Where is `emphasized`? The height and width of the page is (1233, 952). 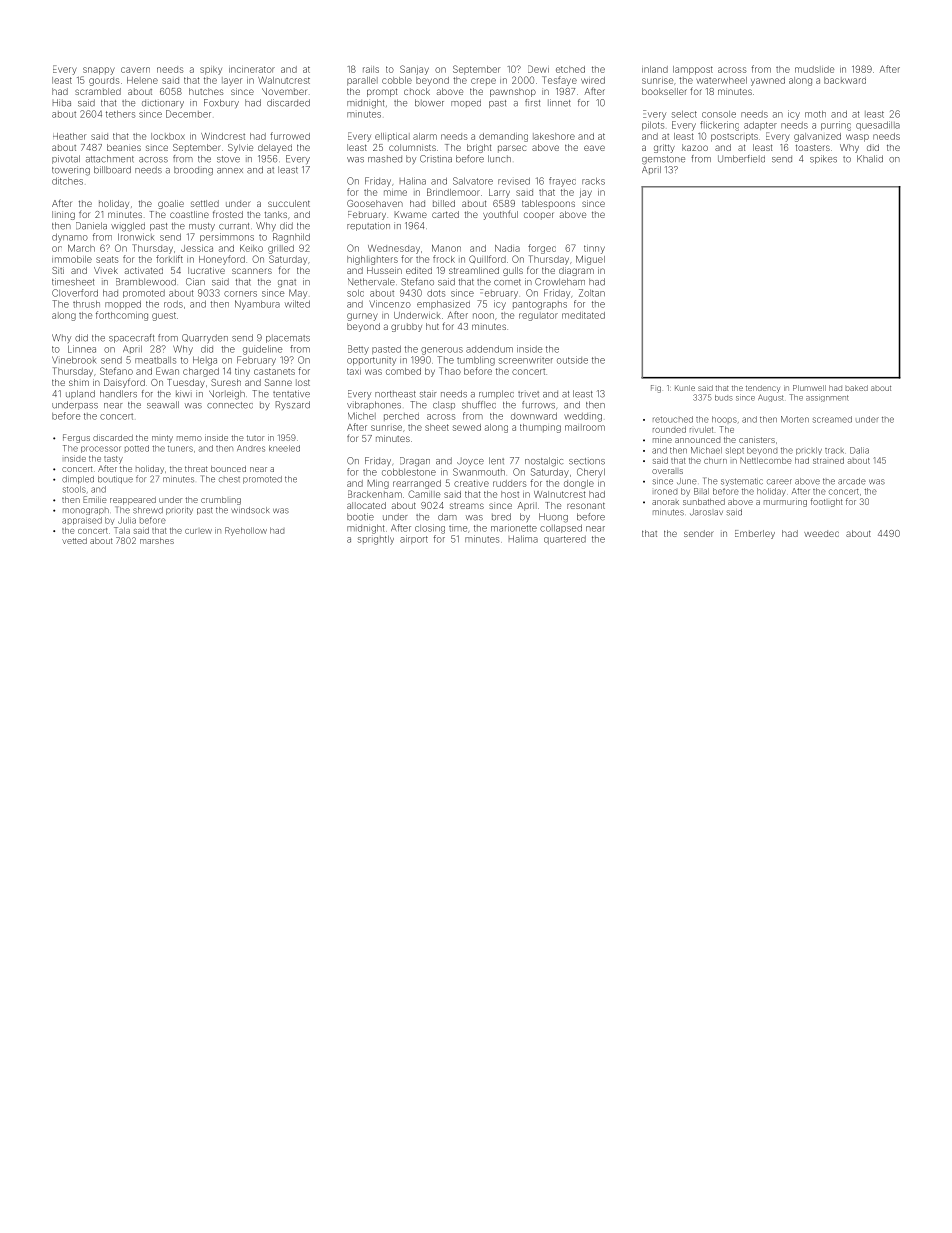
emphasized is located at coordinates (443, 304).
